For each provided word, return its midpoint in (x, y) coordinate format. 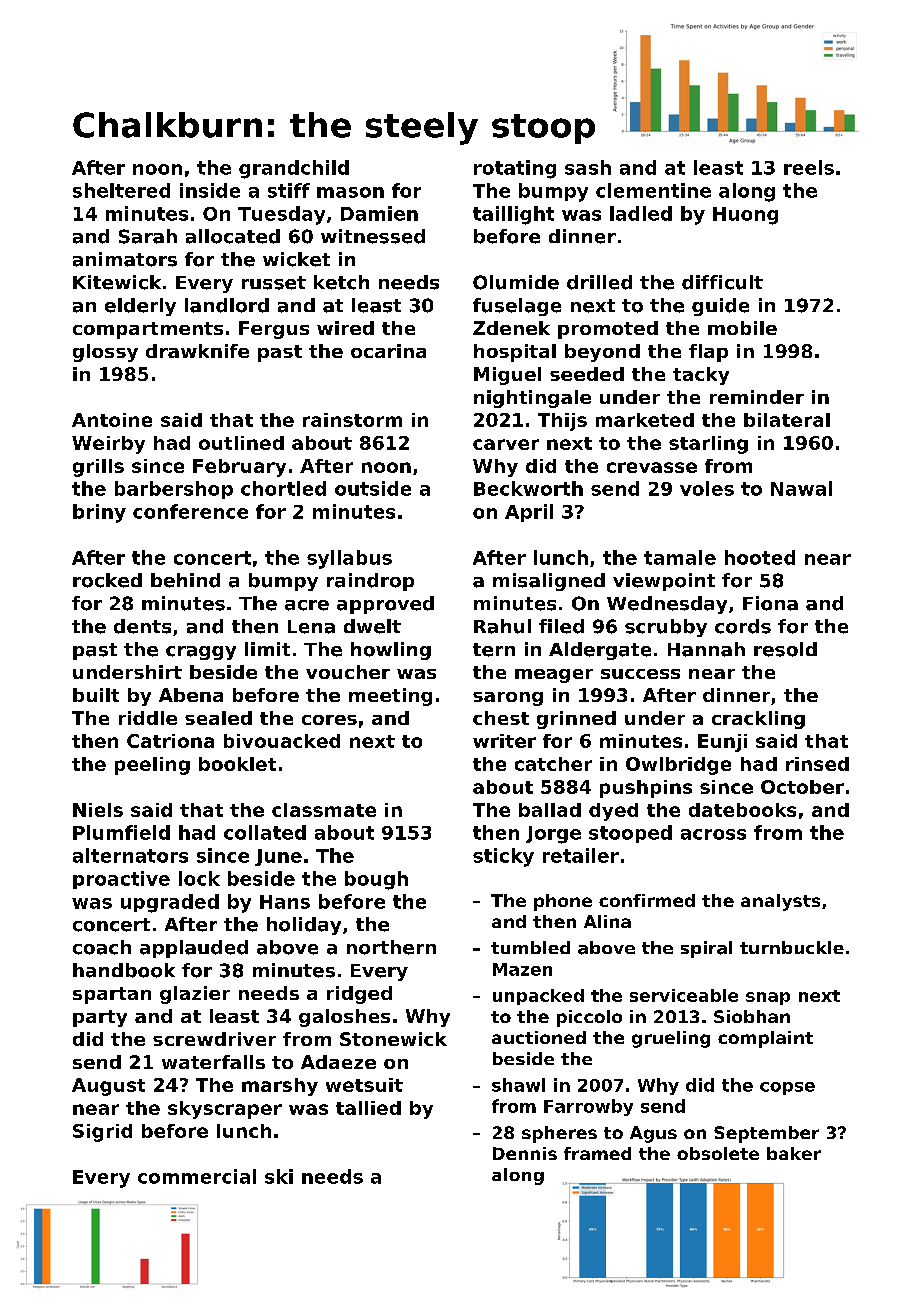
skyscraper (225, 1110)
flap (708, 353)
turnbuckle (792, 947)
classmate (324, 810)
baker (794, 1153)
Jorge (553, 835)
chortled (283, 488)
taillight (513, 215)
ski (279, 1176)
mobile (742, 328)
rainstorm (352, 420)
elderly (140, 307)
